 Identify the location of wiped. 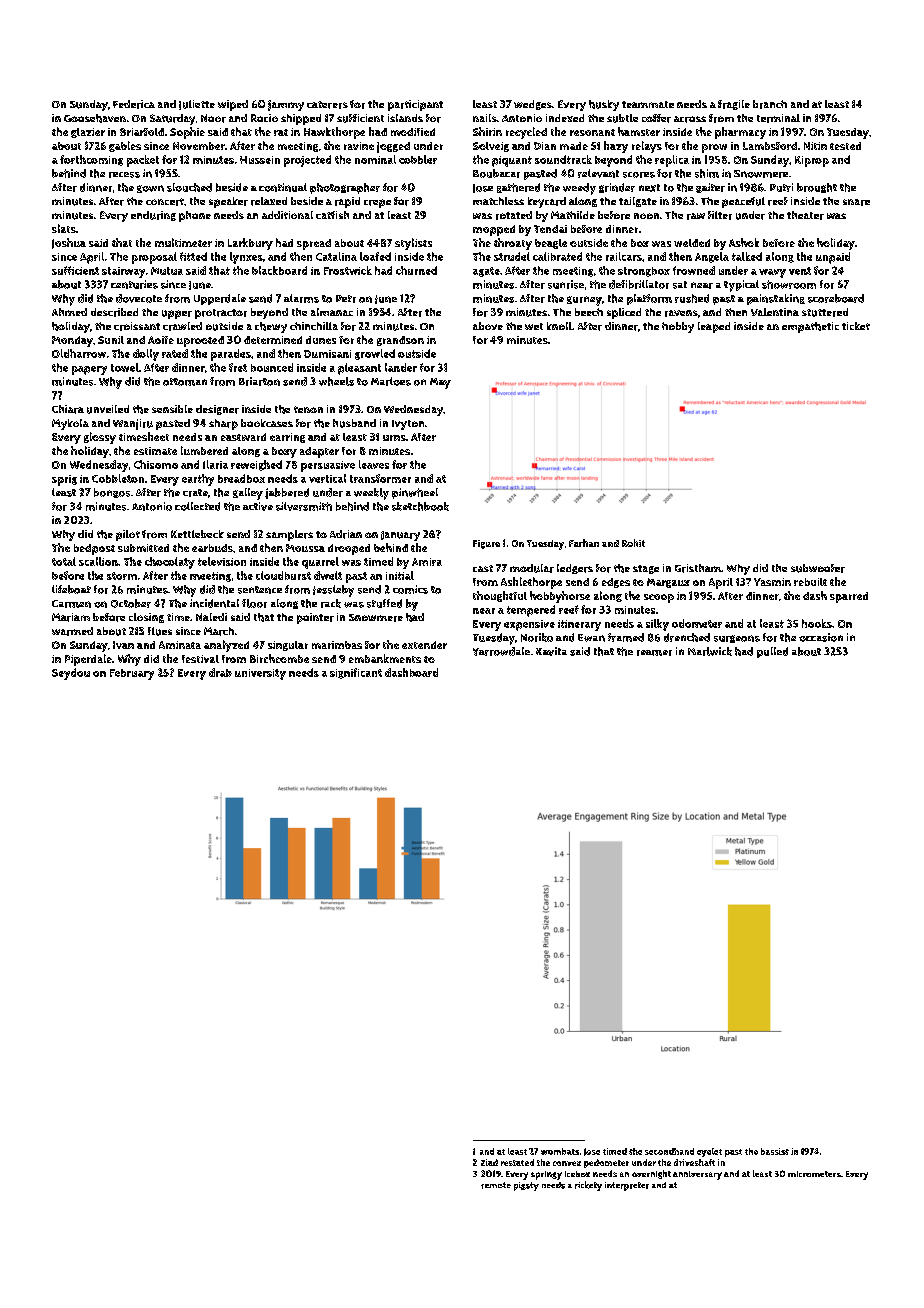
(233, 105).
